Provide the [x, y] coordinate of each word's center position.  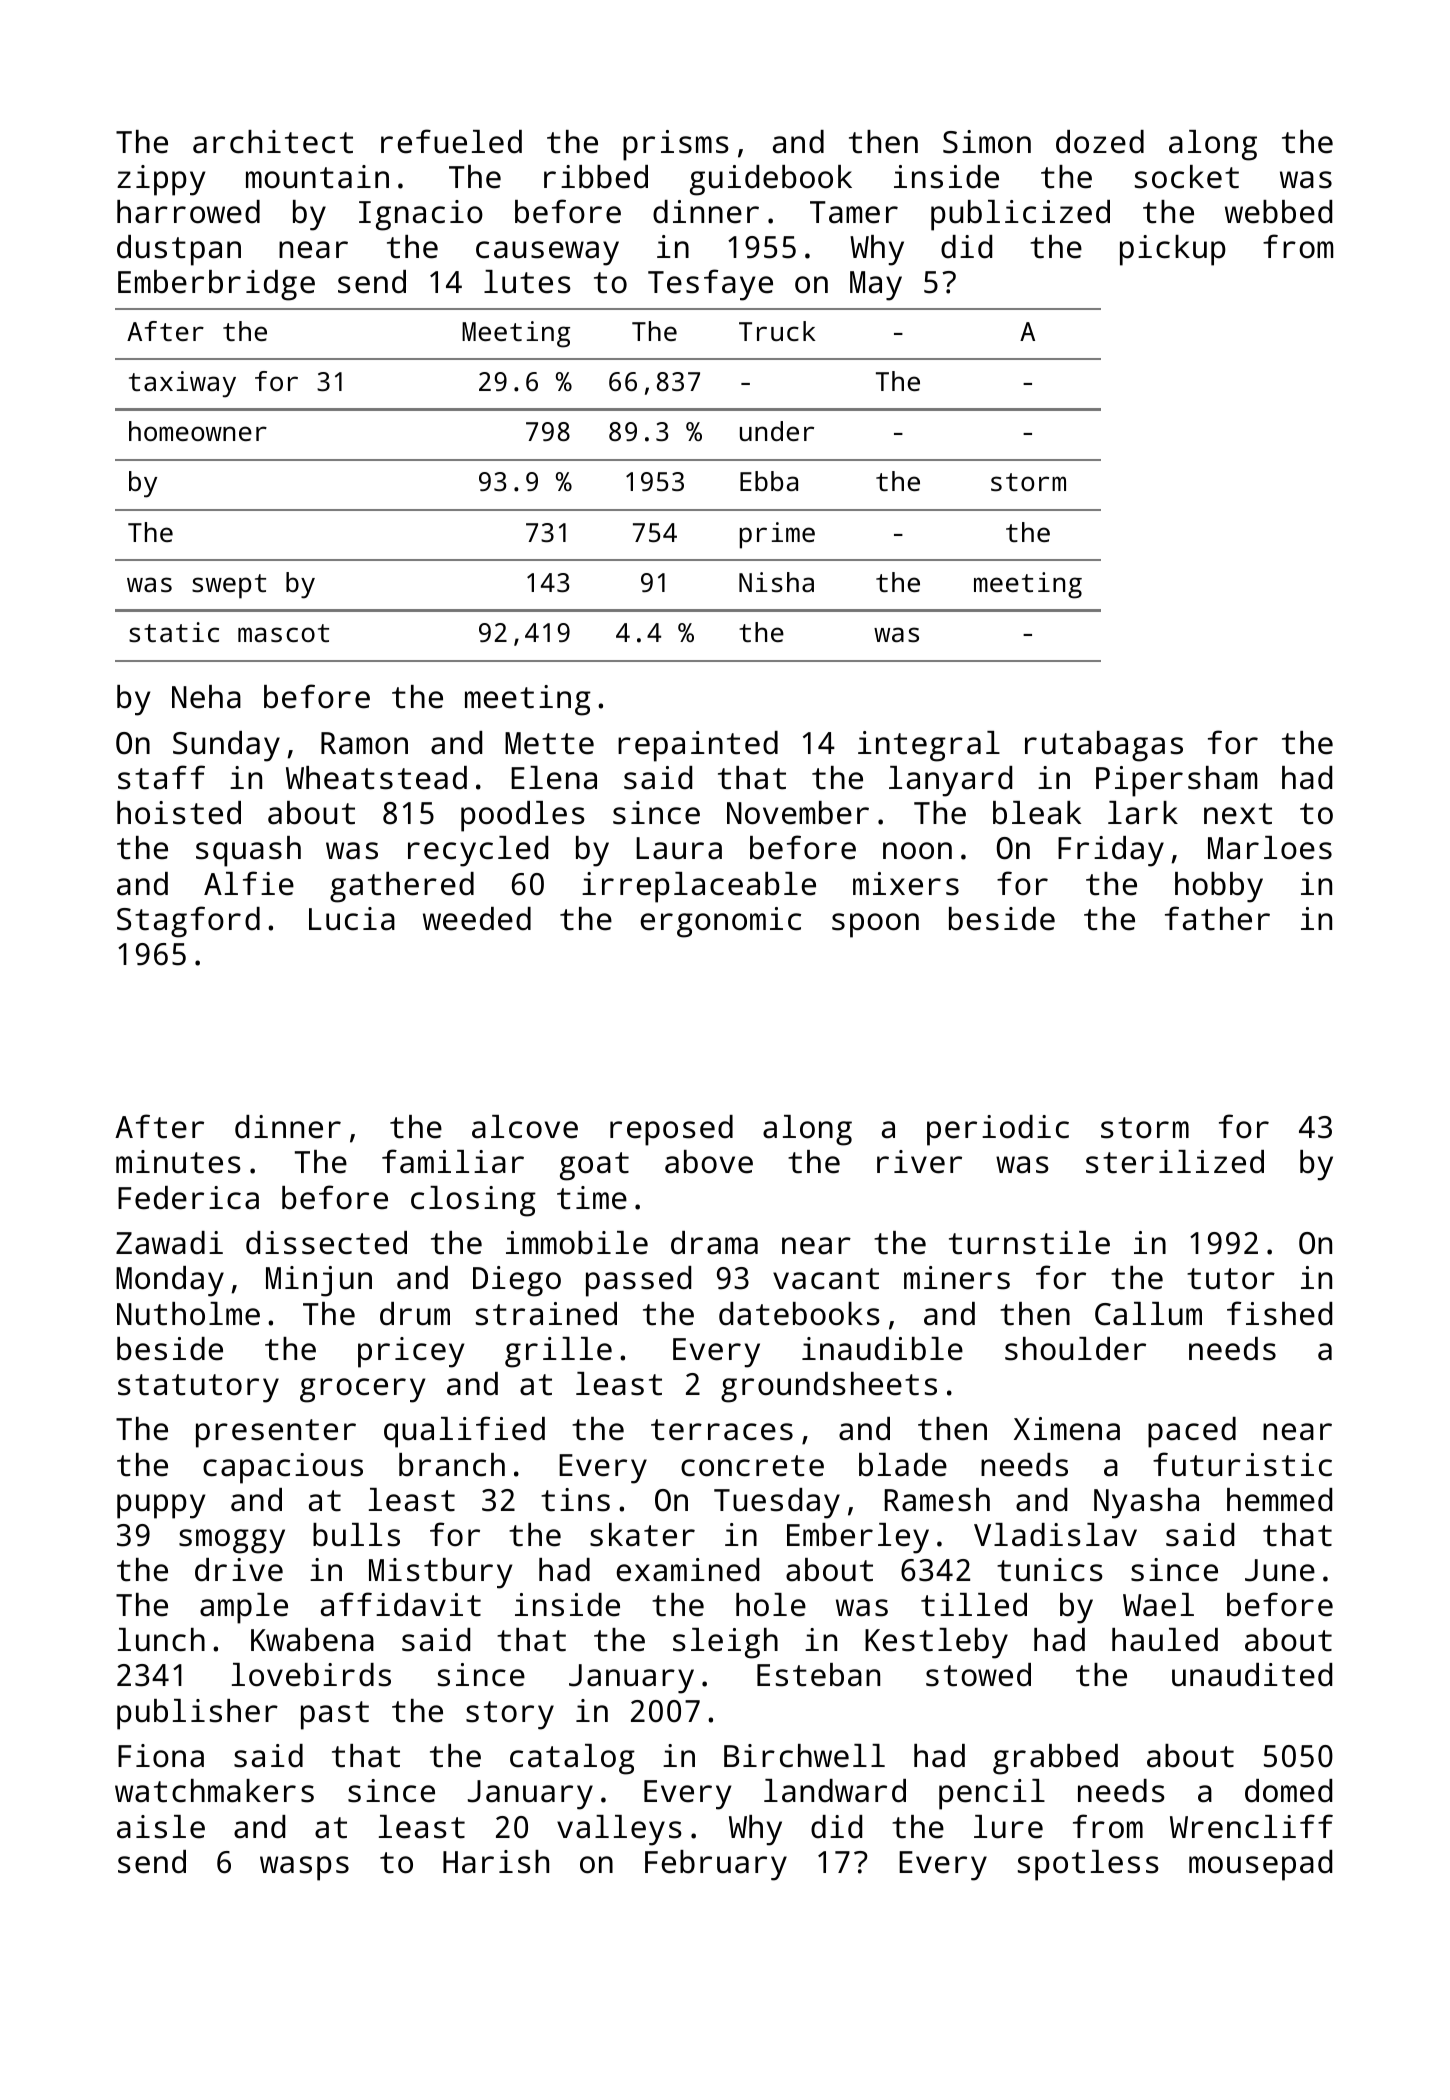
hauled [1165, 1640]
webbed [1278, 212]
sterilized [1175, 1162]
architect [273, 142]
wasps [304, 1868]
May [876, 286]
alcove [525, 1127]
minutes [178, 1162]
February [716, 1865]
